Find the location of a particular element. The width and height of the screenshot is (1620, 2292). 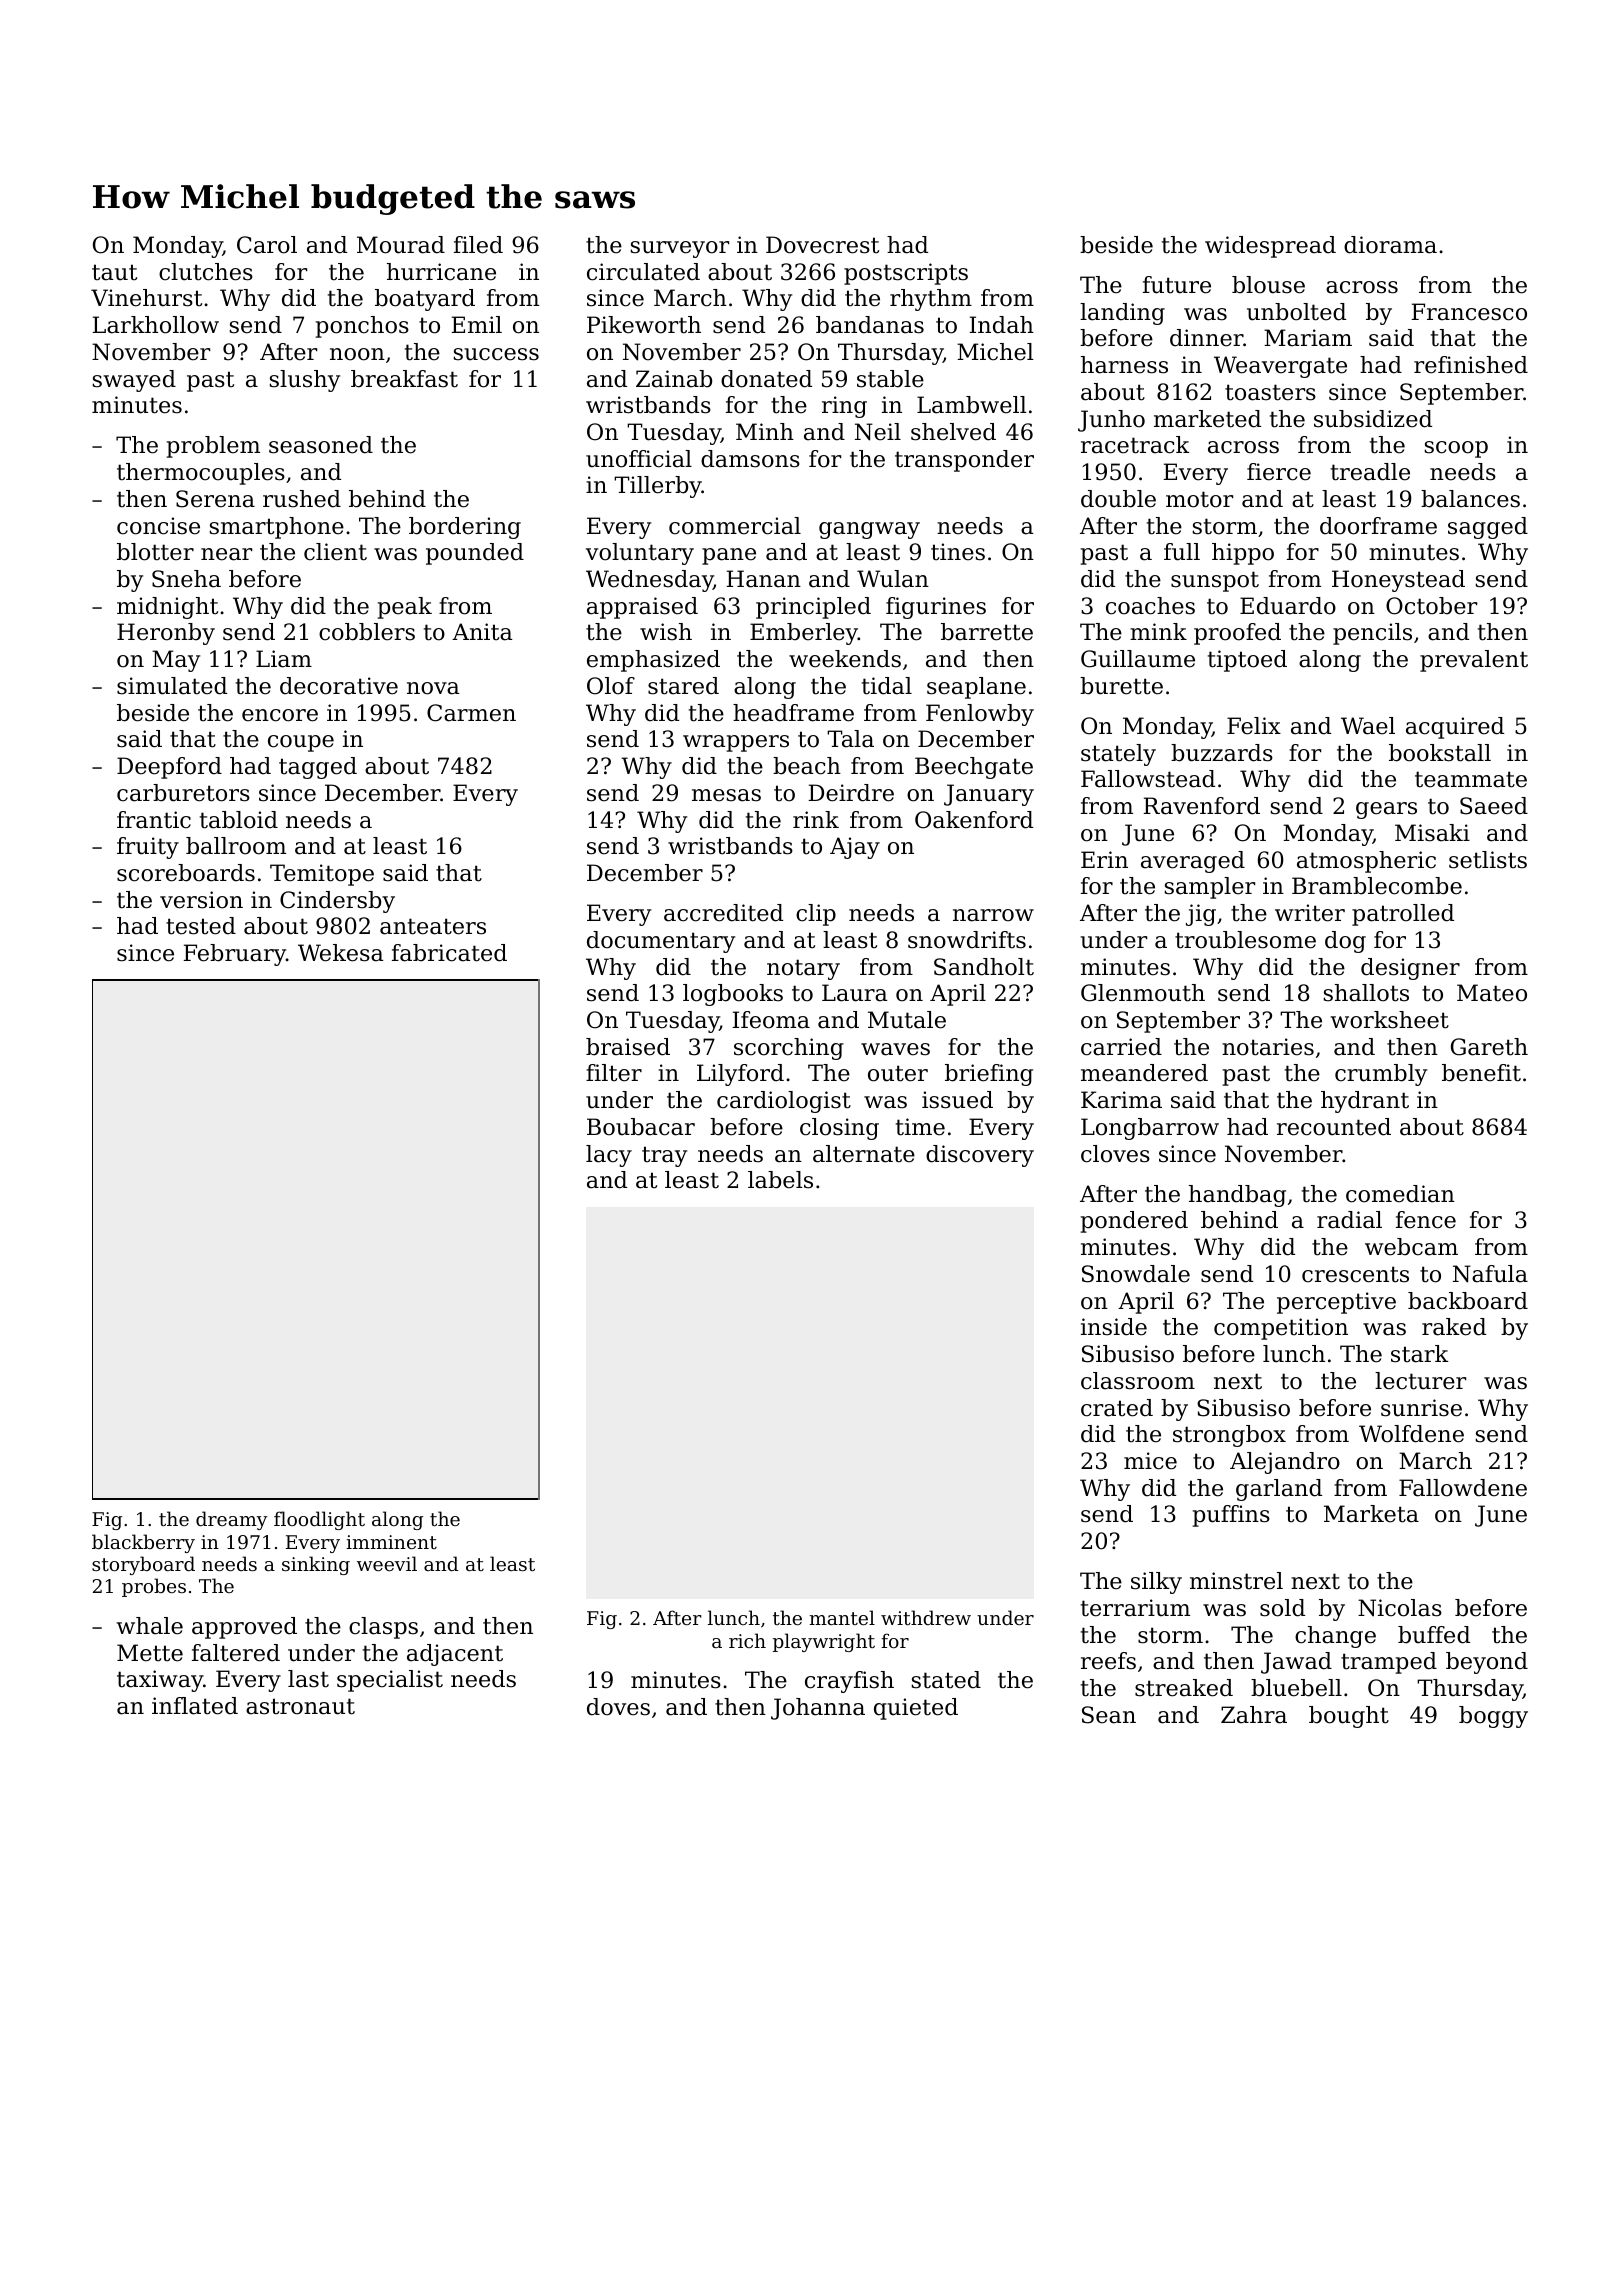

Alejandro is located at coordinates (1285, 1463).
